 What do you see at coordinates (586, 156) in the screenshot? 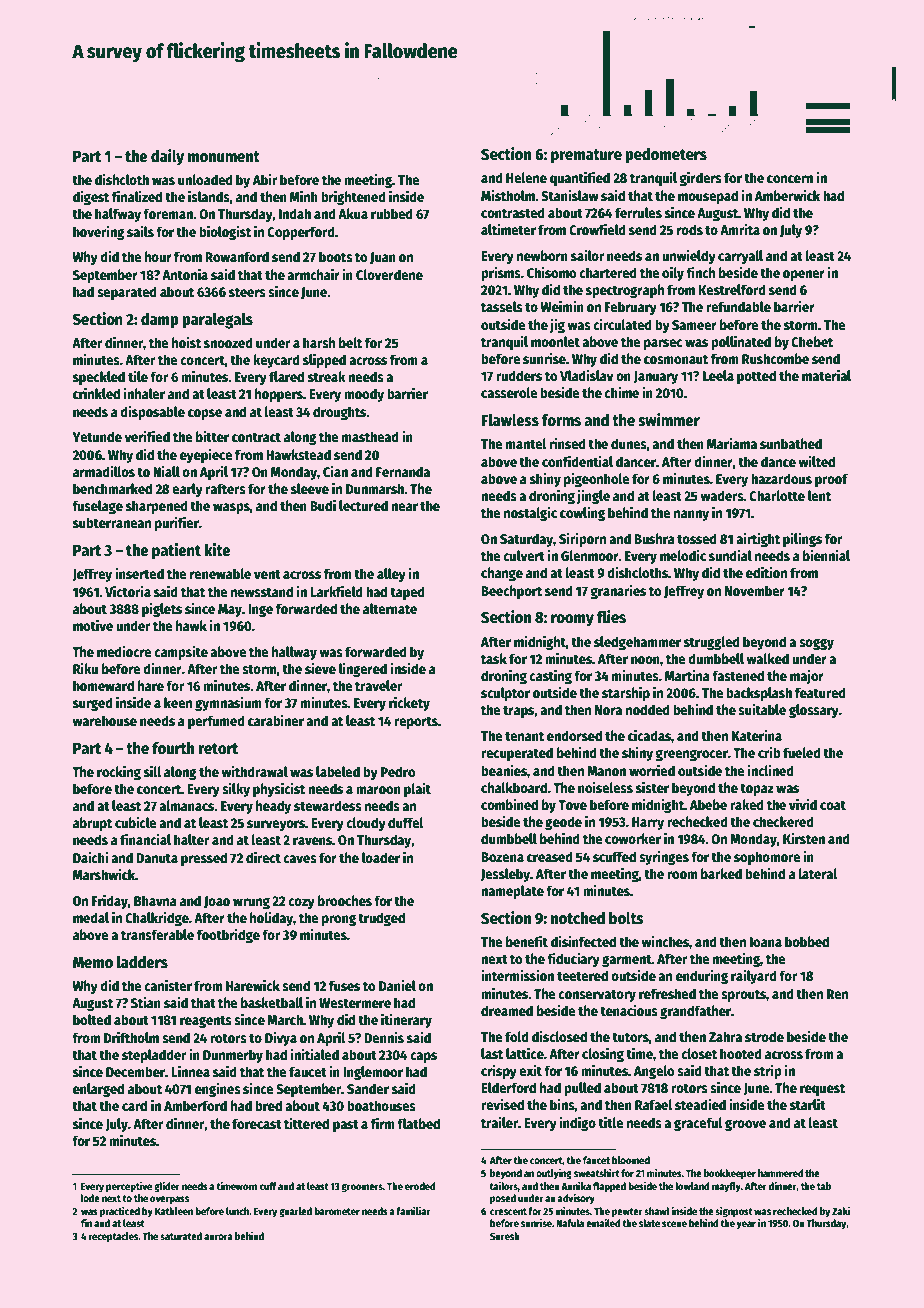
I see `premature` at bounding box center [586, 156].
